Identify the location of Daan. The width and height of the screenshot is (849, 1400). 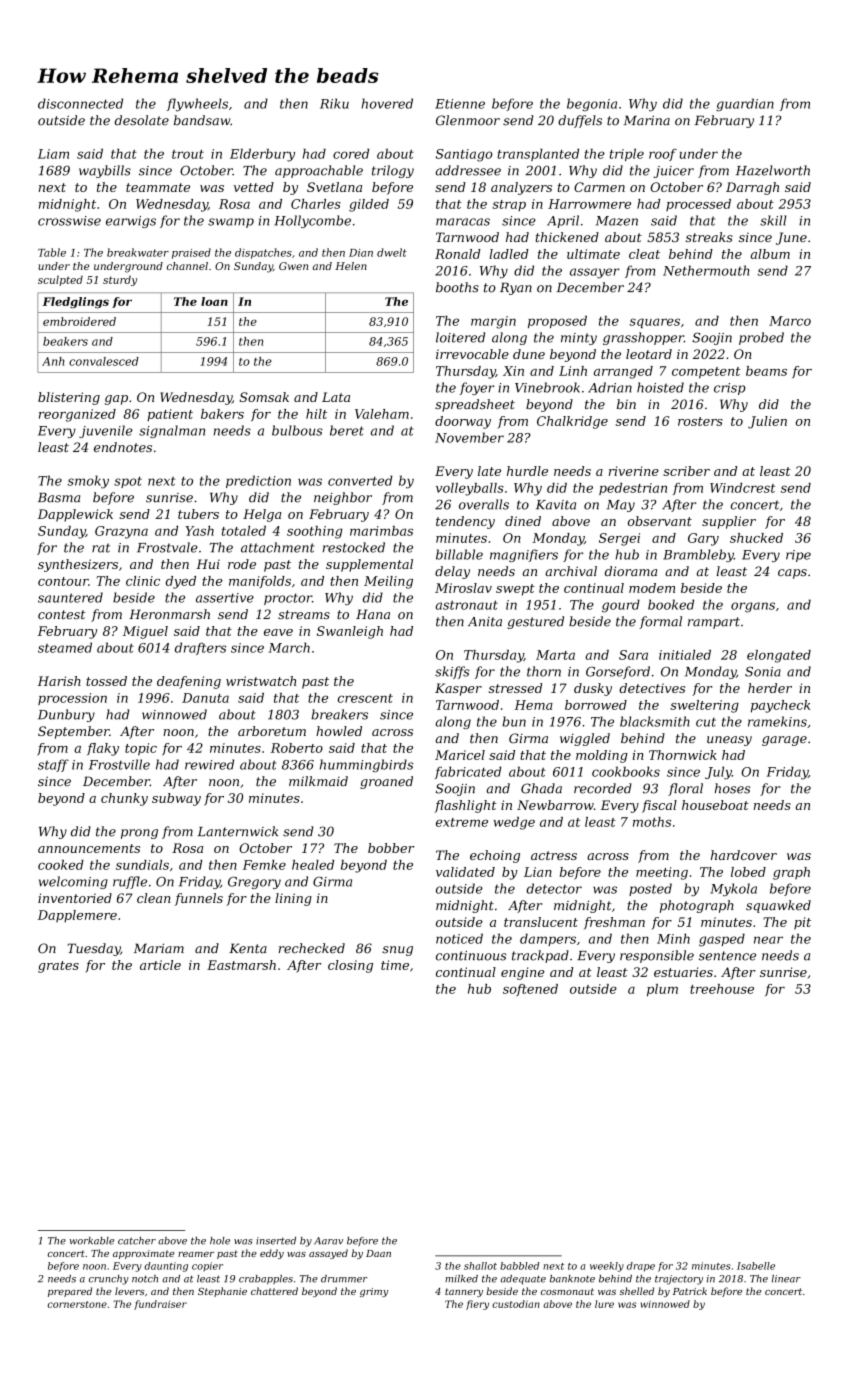
(378, 1253).
